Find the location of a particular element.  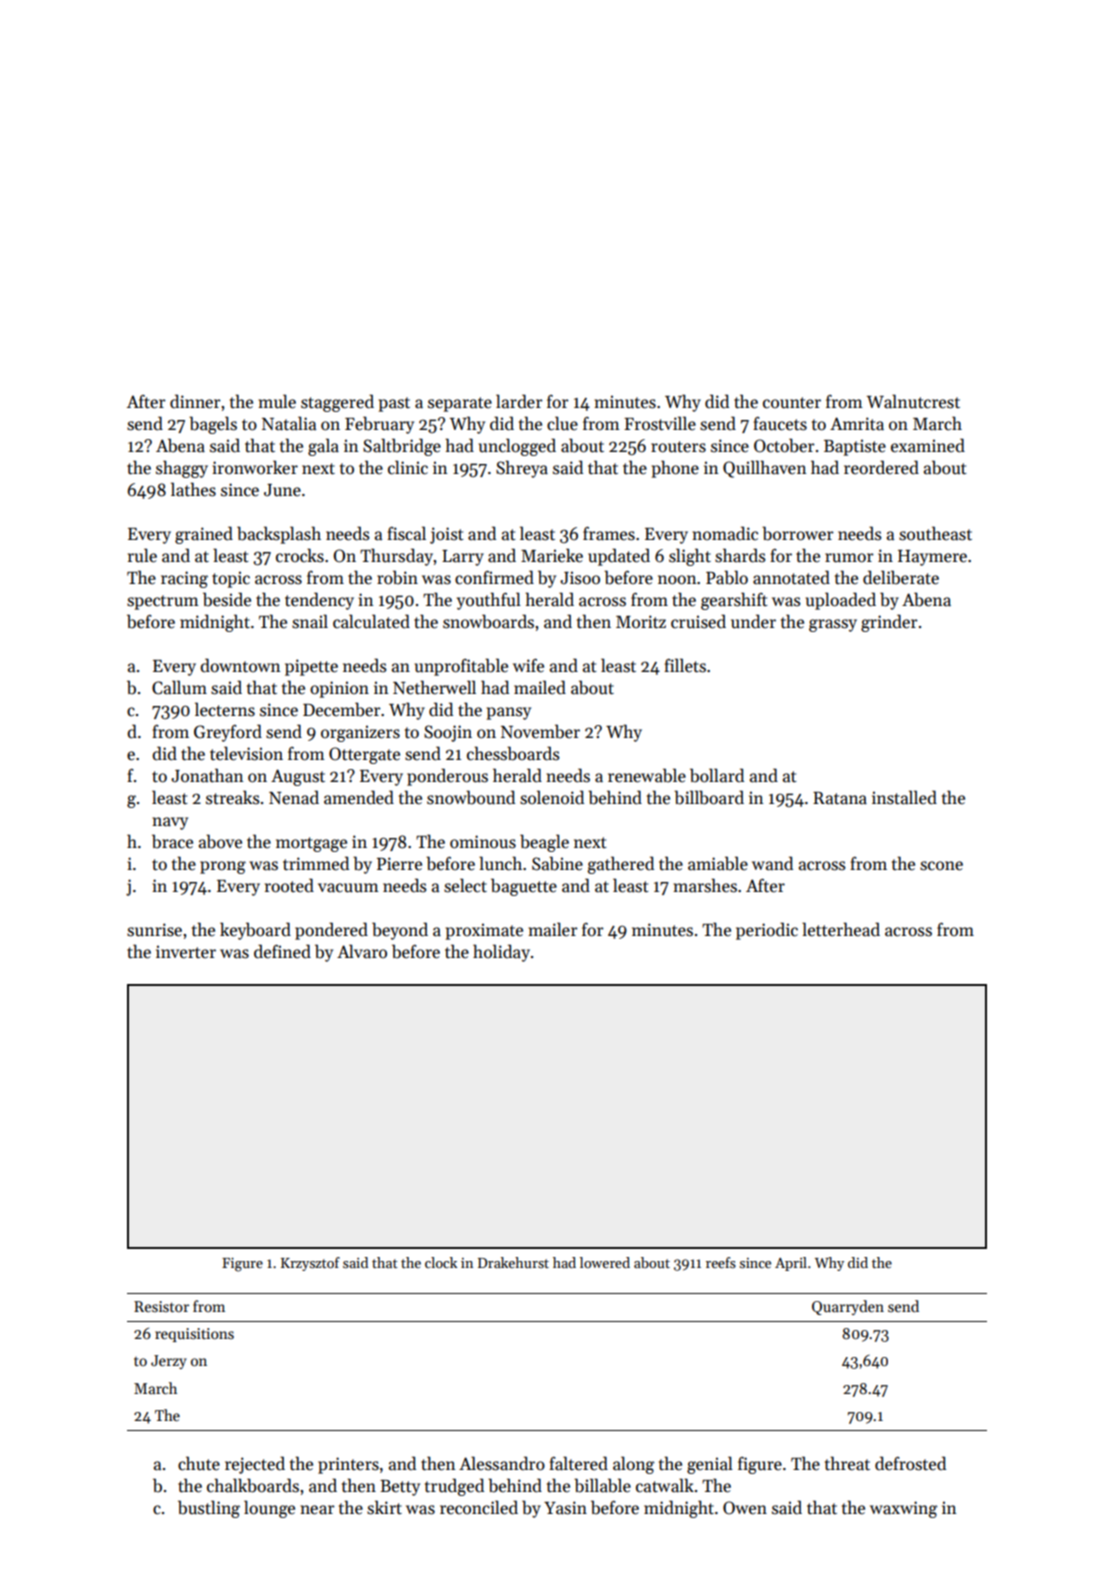

examined is located at coordinates (928, 445).
